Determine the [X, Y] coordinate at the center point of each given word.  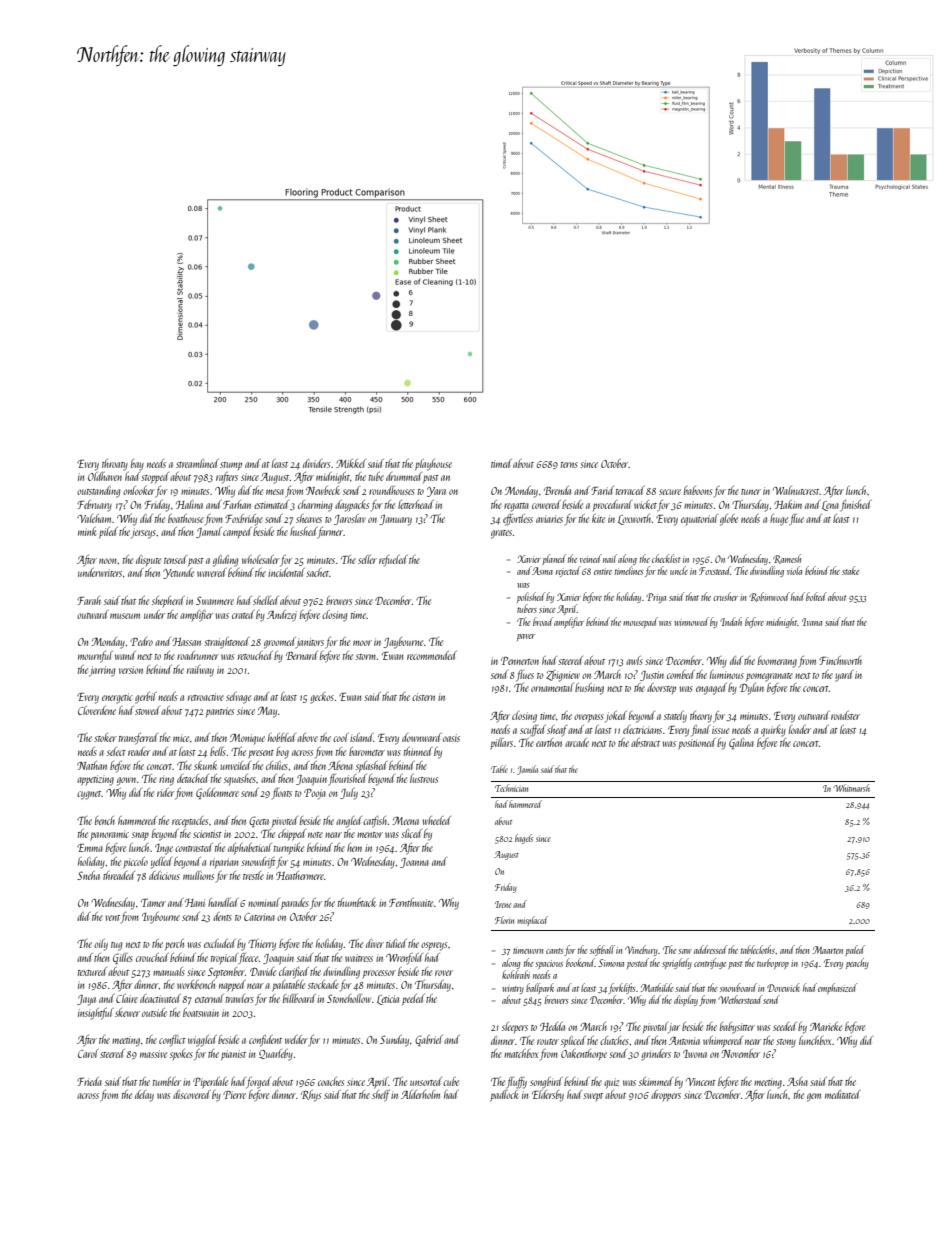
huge [779, 520]
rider [166, 792]
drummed [404, 476]
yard [844, 676]
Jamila [527, 770]
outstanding [98, 492]
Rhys [311, 1096]
